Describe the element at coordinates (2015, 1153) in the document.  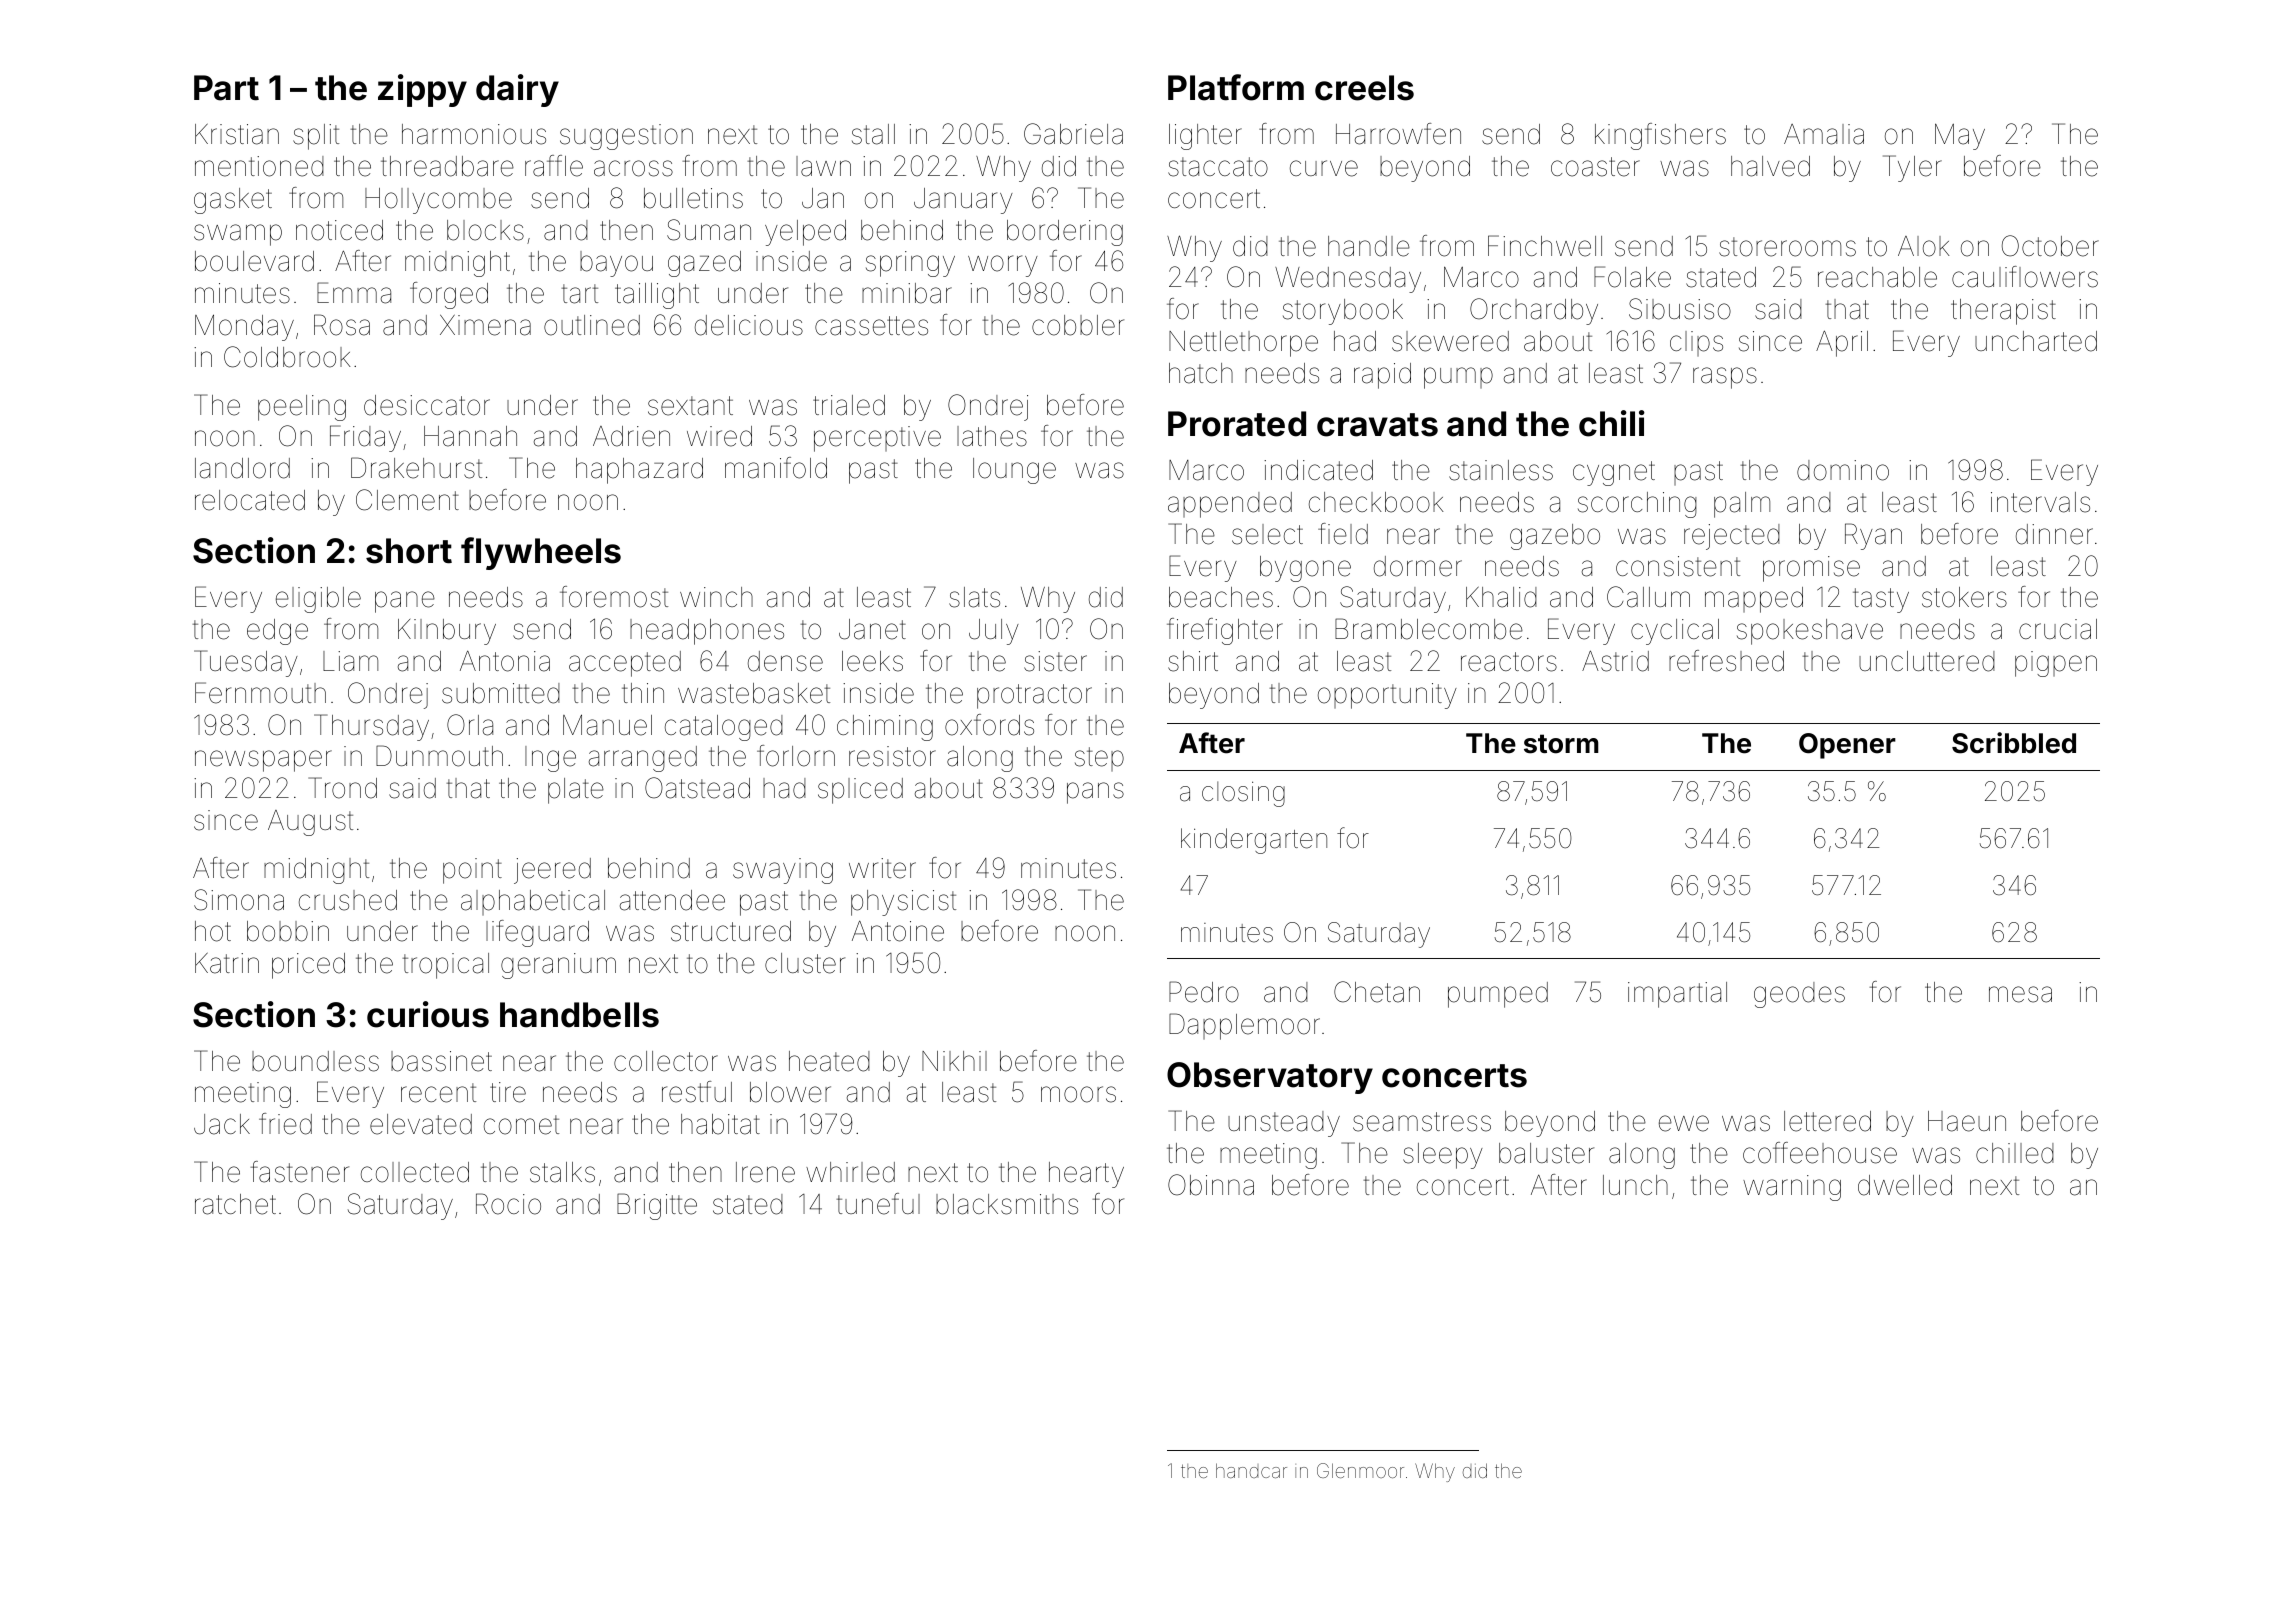
I see `chilled` at that location.
